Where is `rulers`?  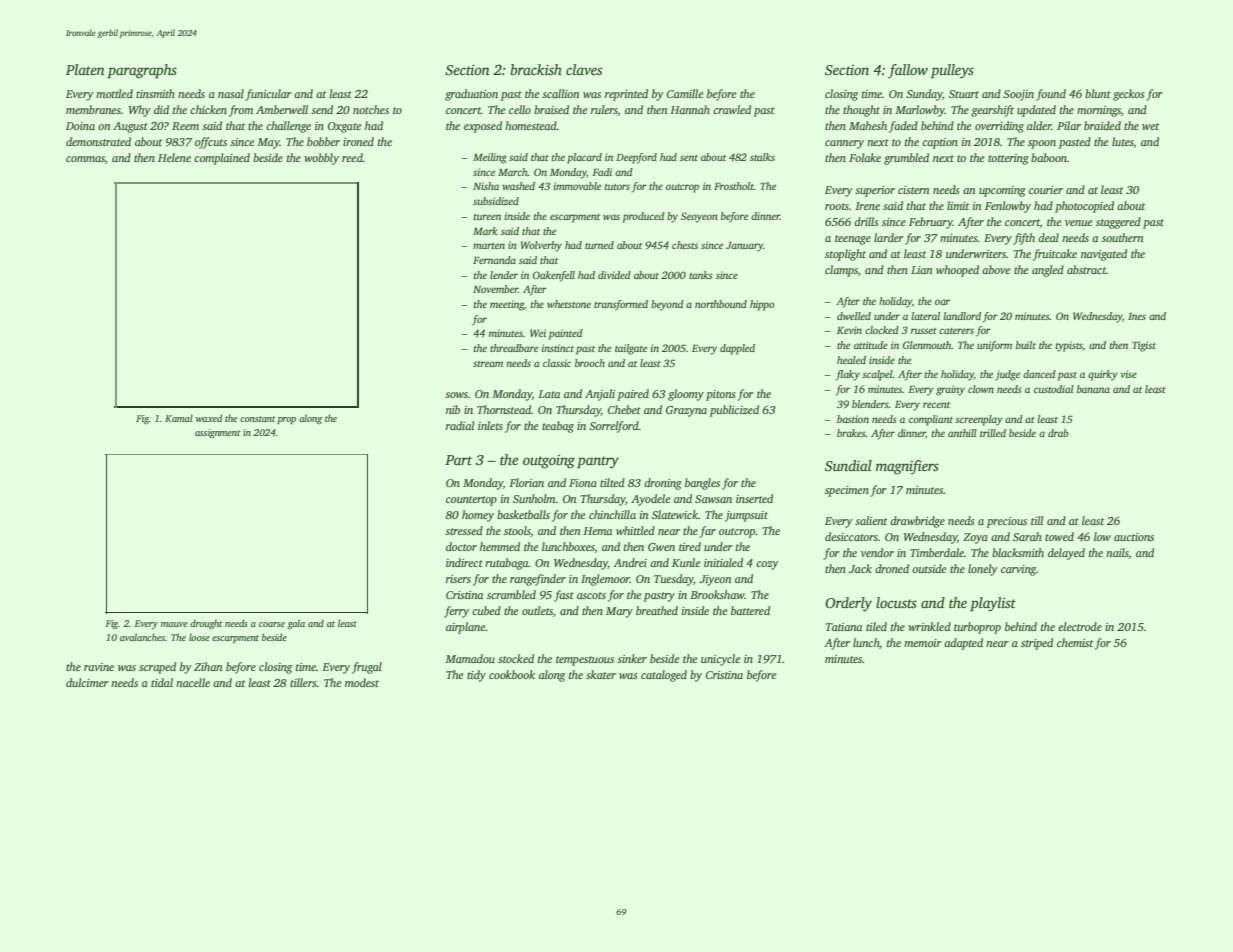 rulers is located at coordinates (604, 110).
